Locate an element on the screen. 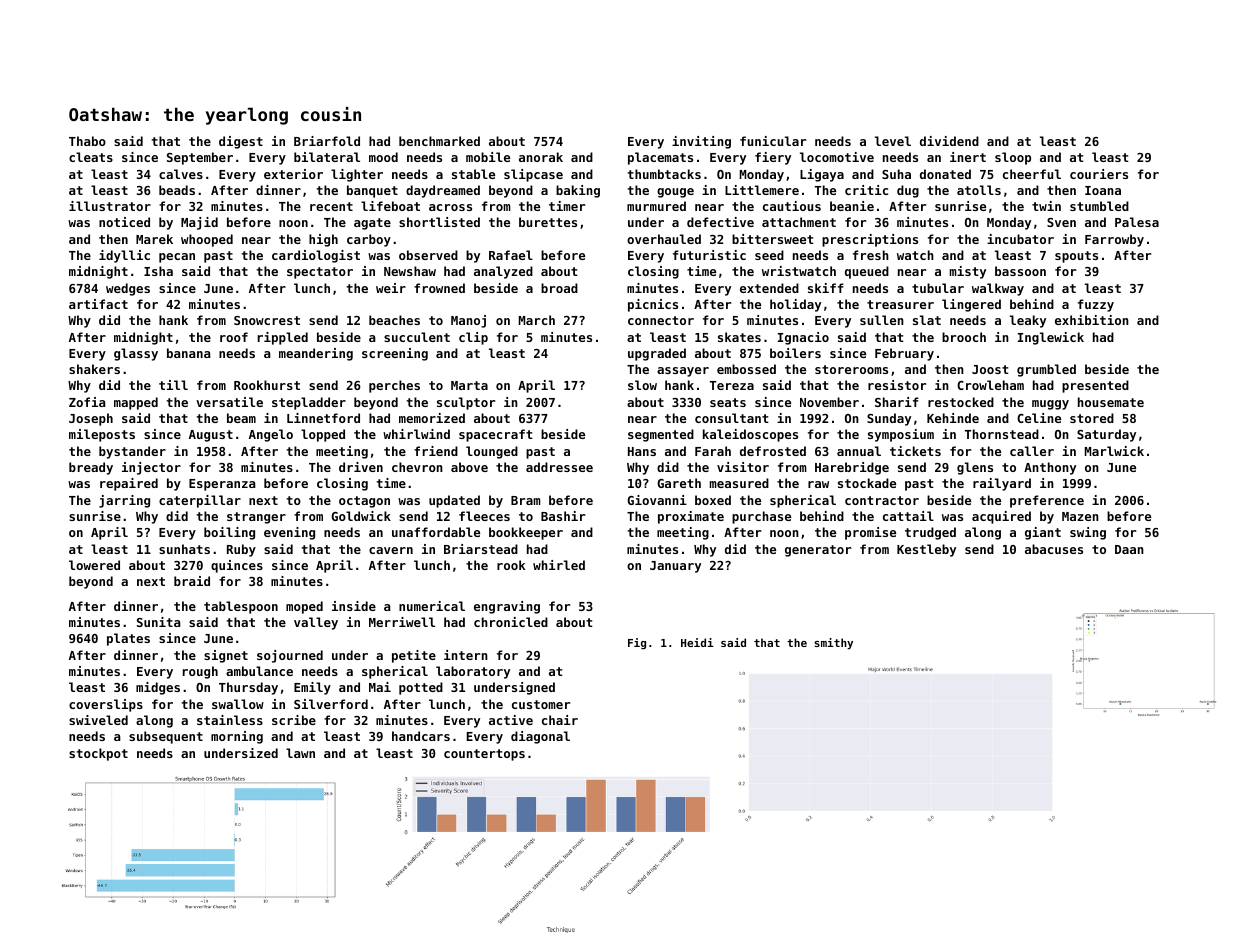 The height and width of the screenshot is (952, 1233). observed is located at coordinates (428, 255).
